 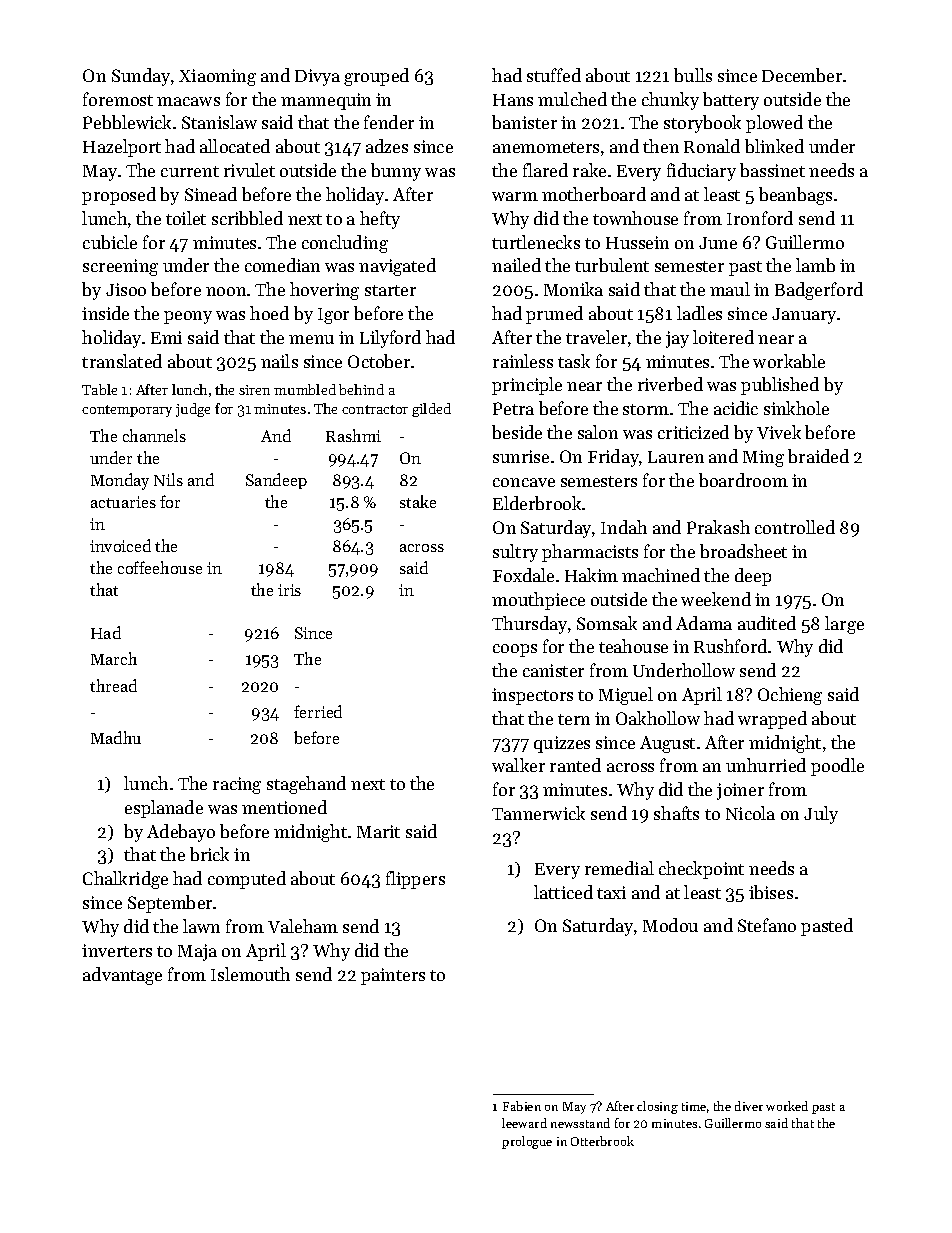 What do you see at coordinates (376, 77) in the screenshot?
I see `grouped` at bounding box center [376, 77].
